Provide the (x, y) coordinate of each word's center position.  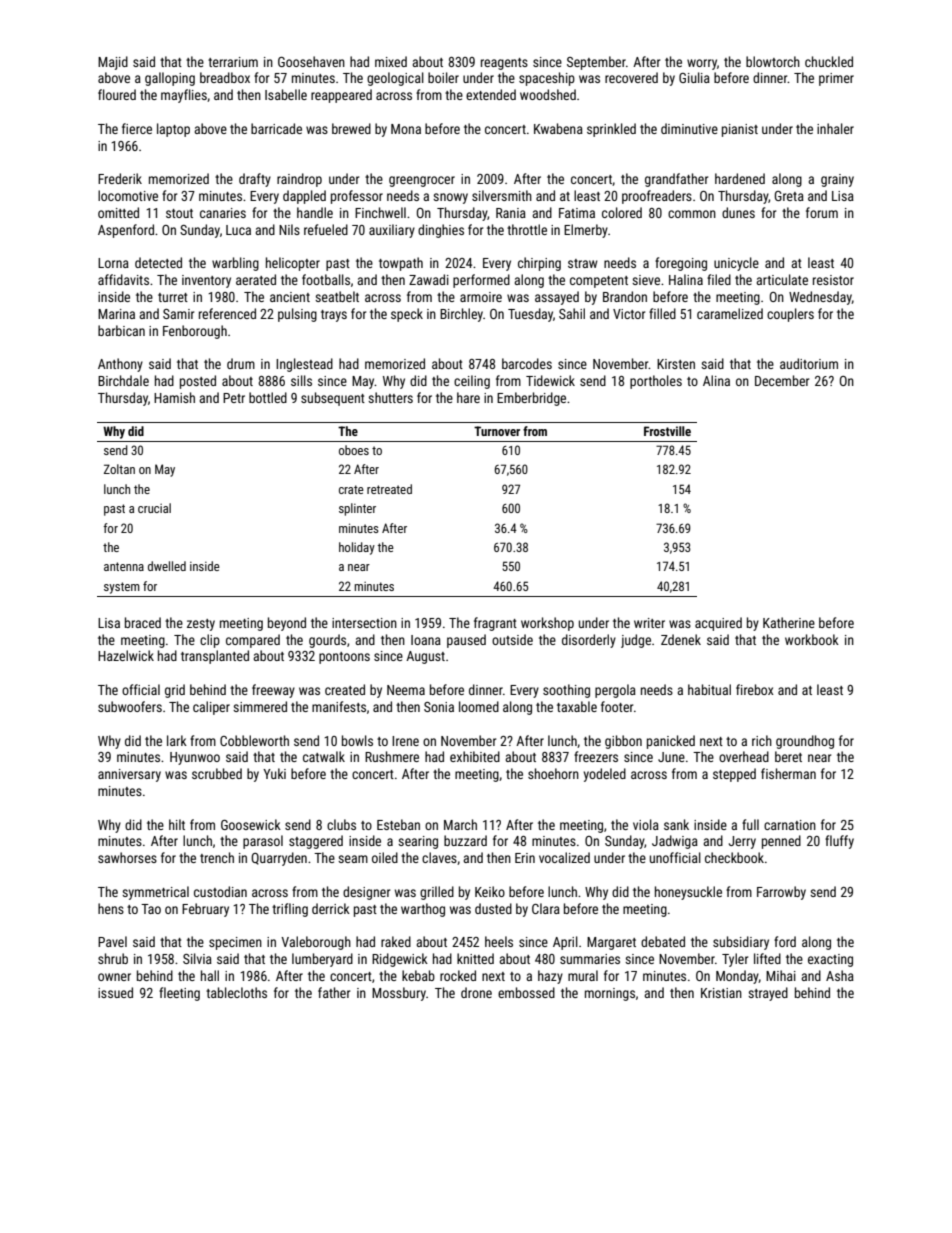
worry (702, 64)
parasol (263, 842)
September (596, 63)
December (782, 380)
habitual (709, 689)
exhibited (475, 756)
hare (468, 397)
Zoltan (119, 469)
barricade (276, 128)
